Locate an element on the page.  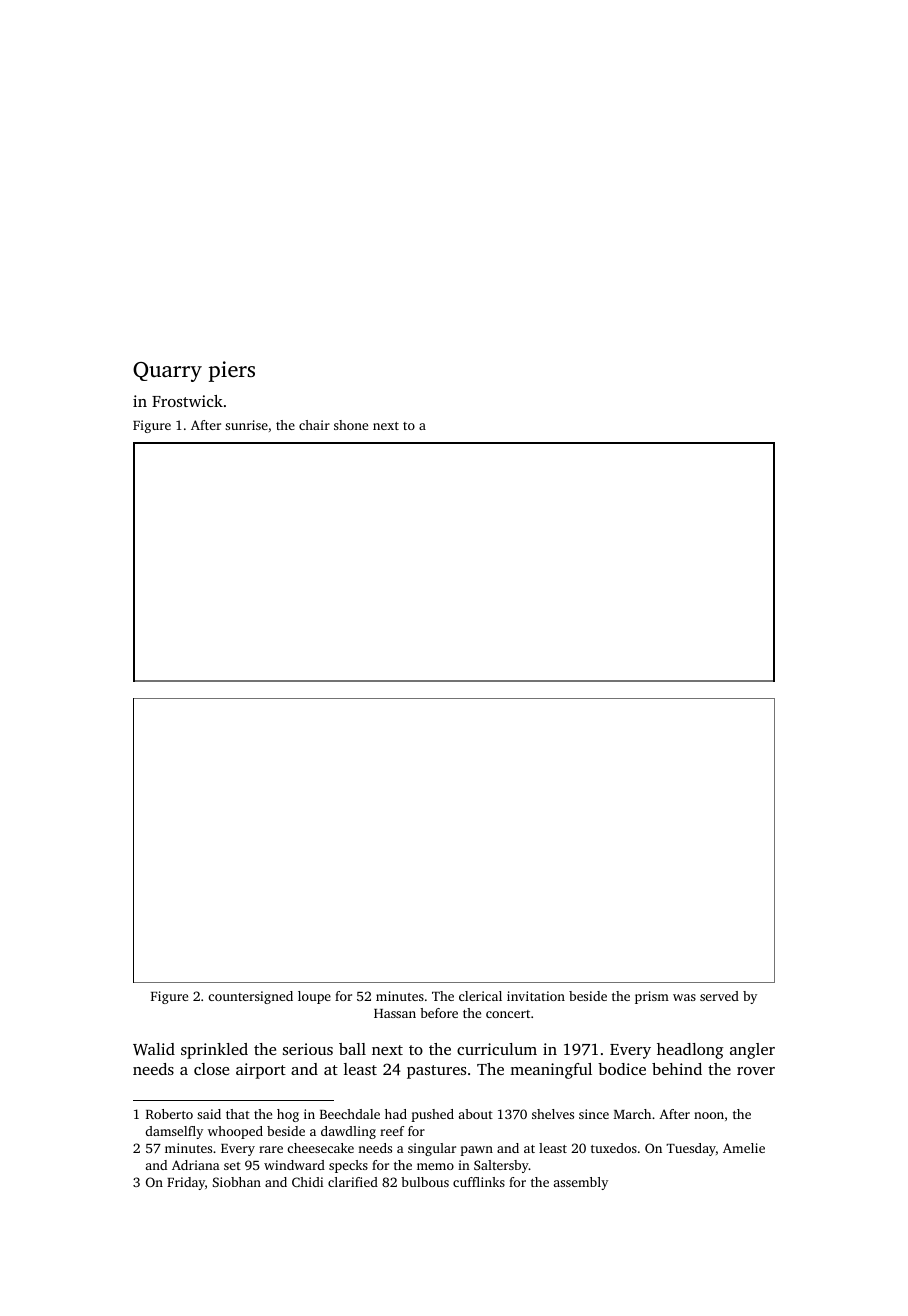
chair is located at coordinates (314, 425).
